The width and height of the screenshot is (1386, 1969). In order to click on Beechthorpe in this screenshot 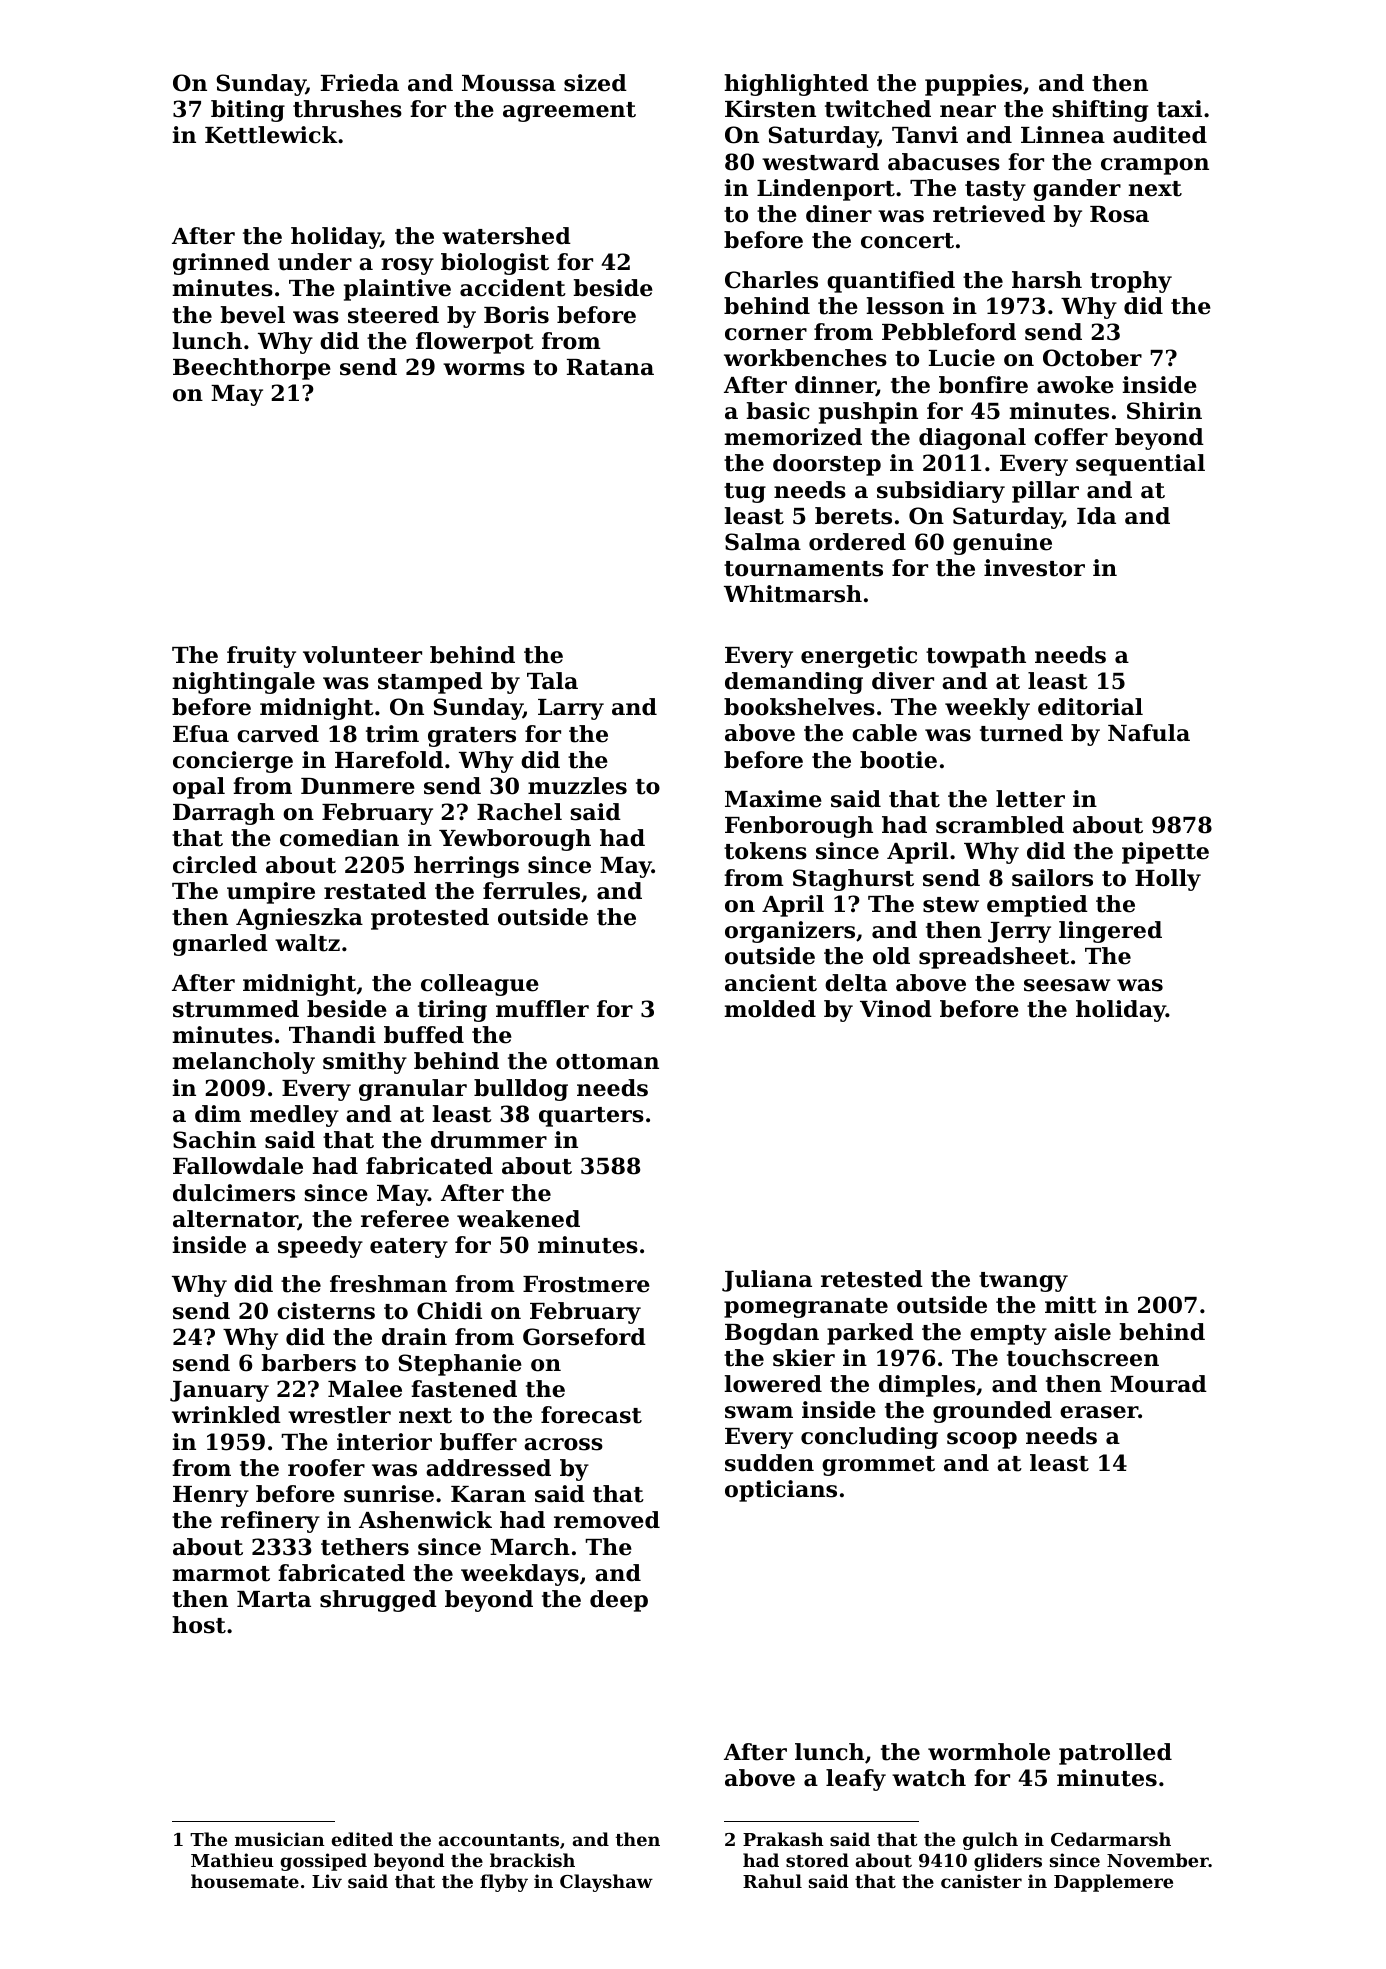, I will do `click(252, 369)`.
